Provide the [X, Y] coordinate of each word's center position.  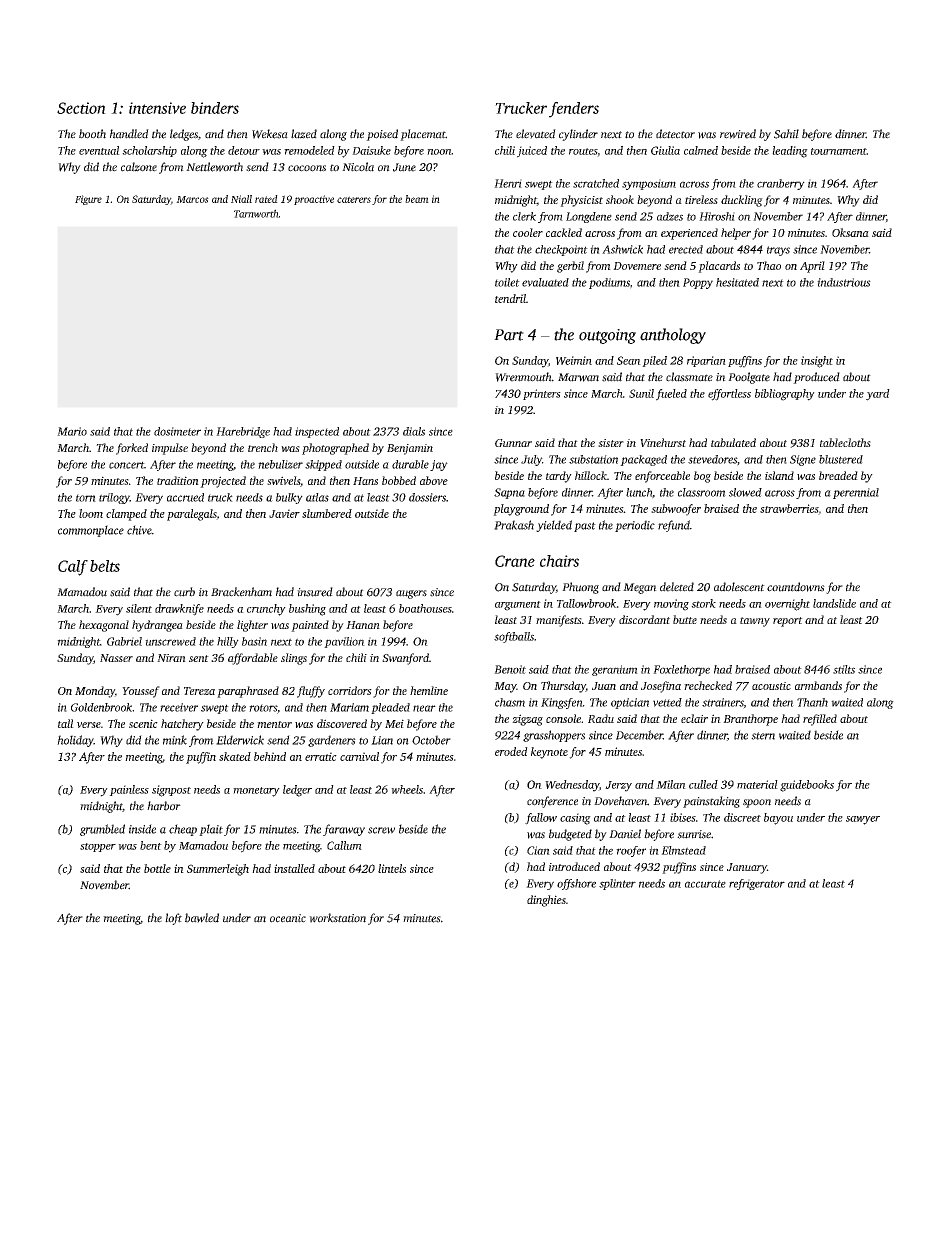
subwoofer [676, 510]
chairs [559, 561]
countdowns [796, 587]
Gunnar [513, 443]
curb [184, 592]
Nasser [116, 658]
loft [173, 919]
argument [518, 606]
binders [215, 108]
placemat [423, 135]
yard [878, 395]
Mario [72, 431]
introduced [574, 866]
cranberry [781, 184]
